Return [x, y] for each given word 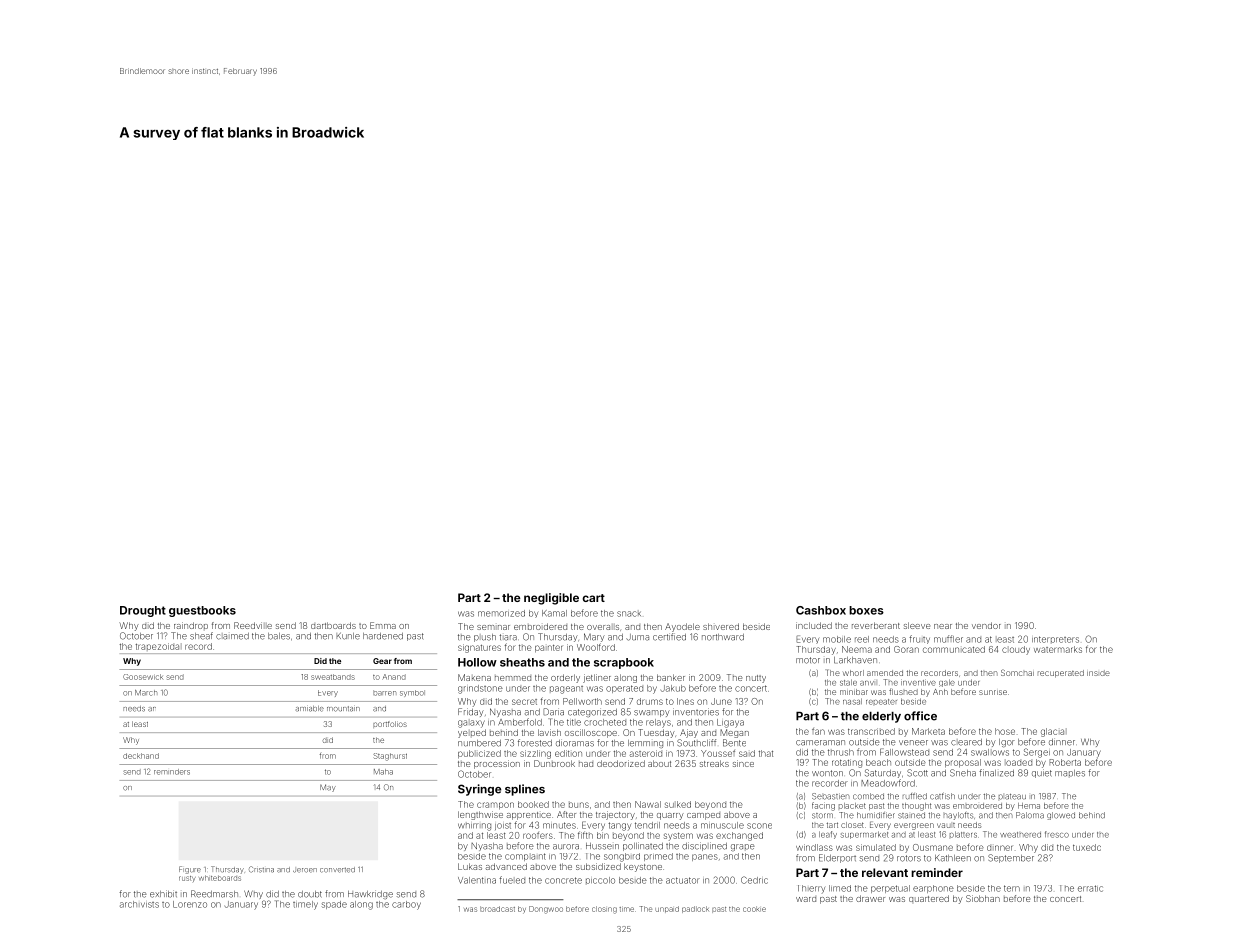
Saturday [883, 773]
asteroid [646, 753]
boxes [866, 610]
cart [593, 598]
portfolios [390, 724]
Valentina [477, 880]
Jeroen [305, 870]
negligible [551, 599]
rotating [847, 763]
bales [279, 636]
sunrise [993, 692]
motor [808, 660]
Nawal [648, 804]
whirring [474, 826]
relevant [885, 872]
